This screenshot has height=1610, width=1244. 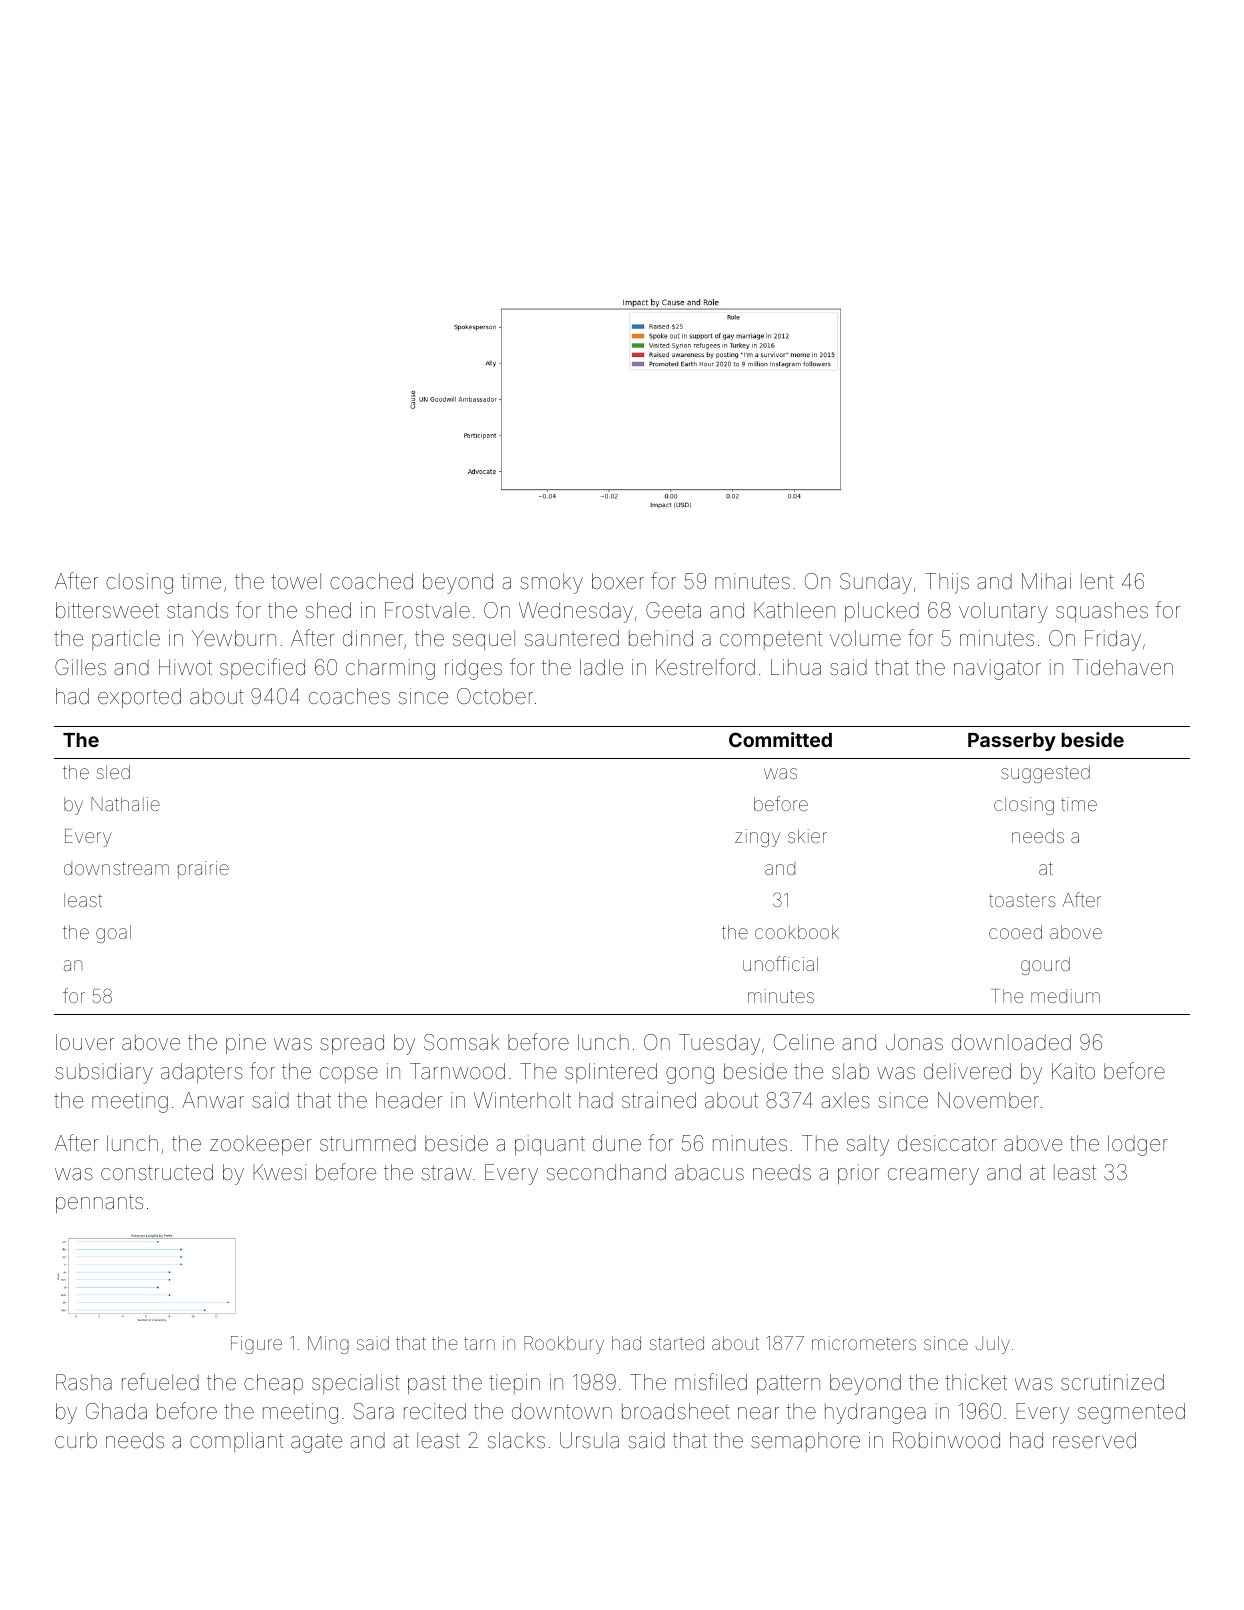 I want to click on Lihua, so click(x=796, y=667).
